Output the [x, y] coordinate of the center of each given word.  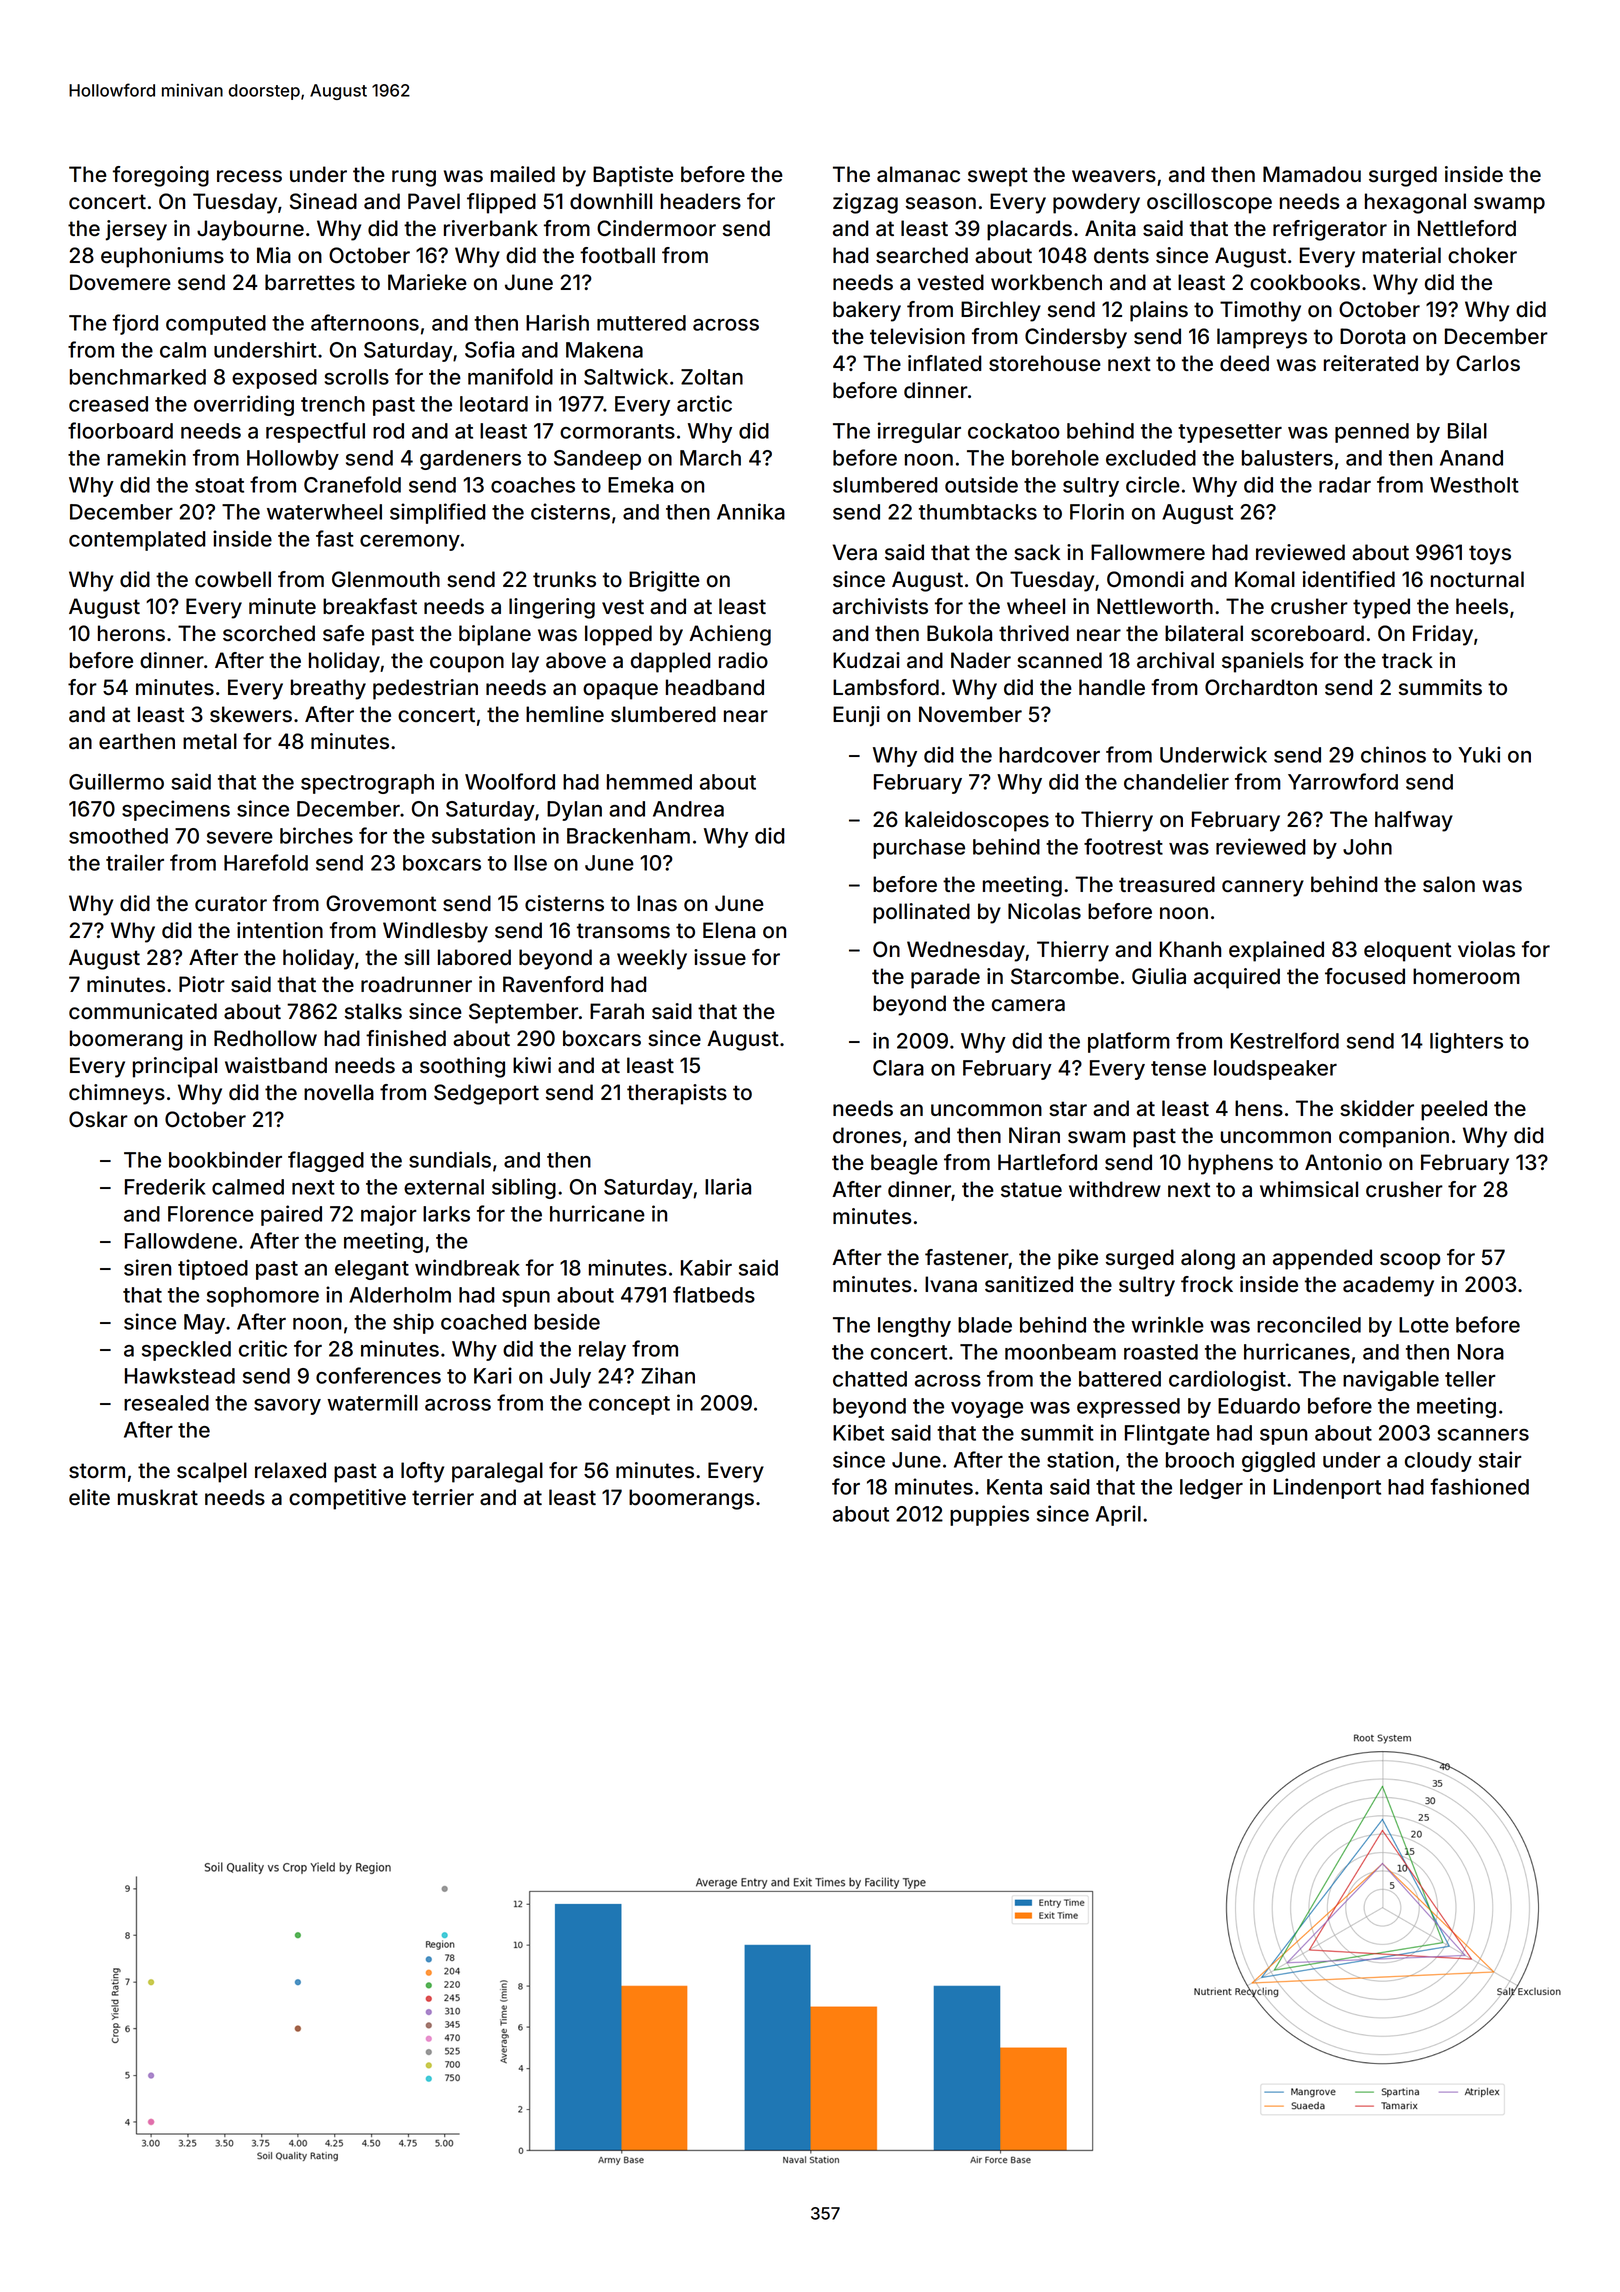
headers [701, 201]
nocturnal [1477, 579]
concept [629, 1405]
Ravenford [553, 984]
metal [210, 741]
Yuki [1479, 754]
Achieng [730, 635]
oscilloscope [1209, 203]
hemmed [649, 782]
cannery [1263, 888]
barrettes [310, 282]
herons [131, 633]
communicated [143, 1011]
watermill [372, 1402]
